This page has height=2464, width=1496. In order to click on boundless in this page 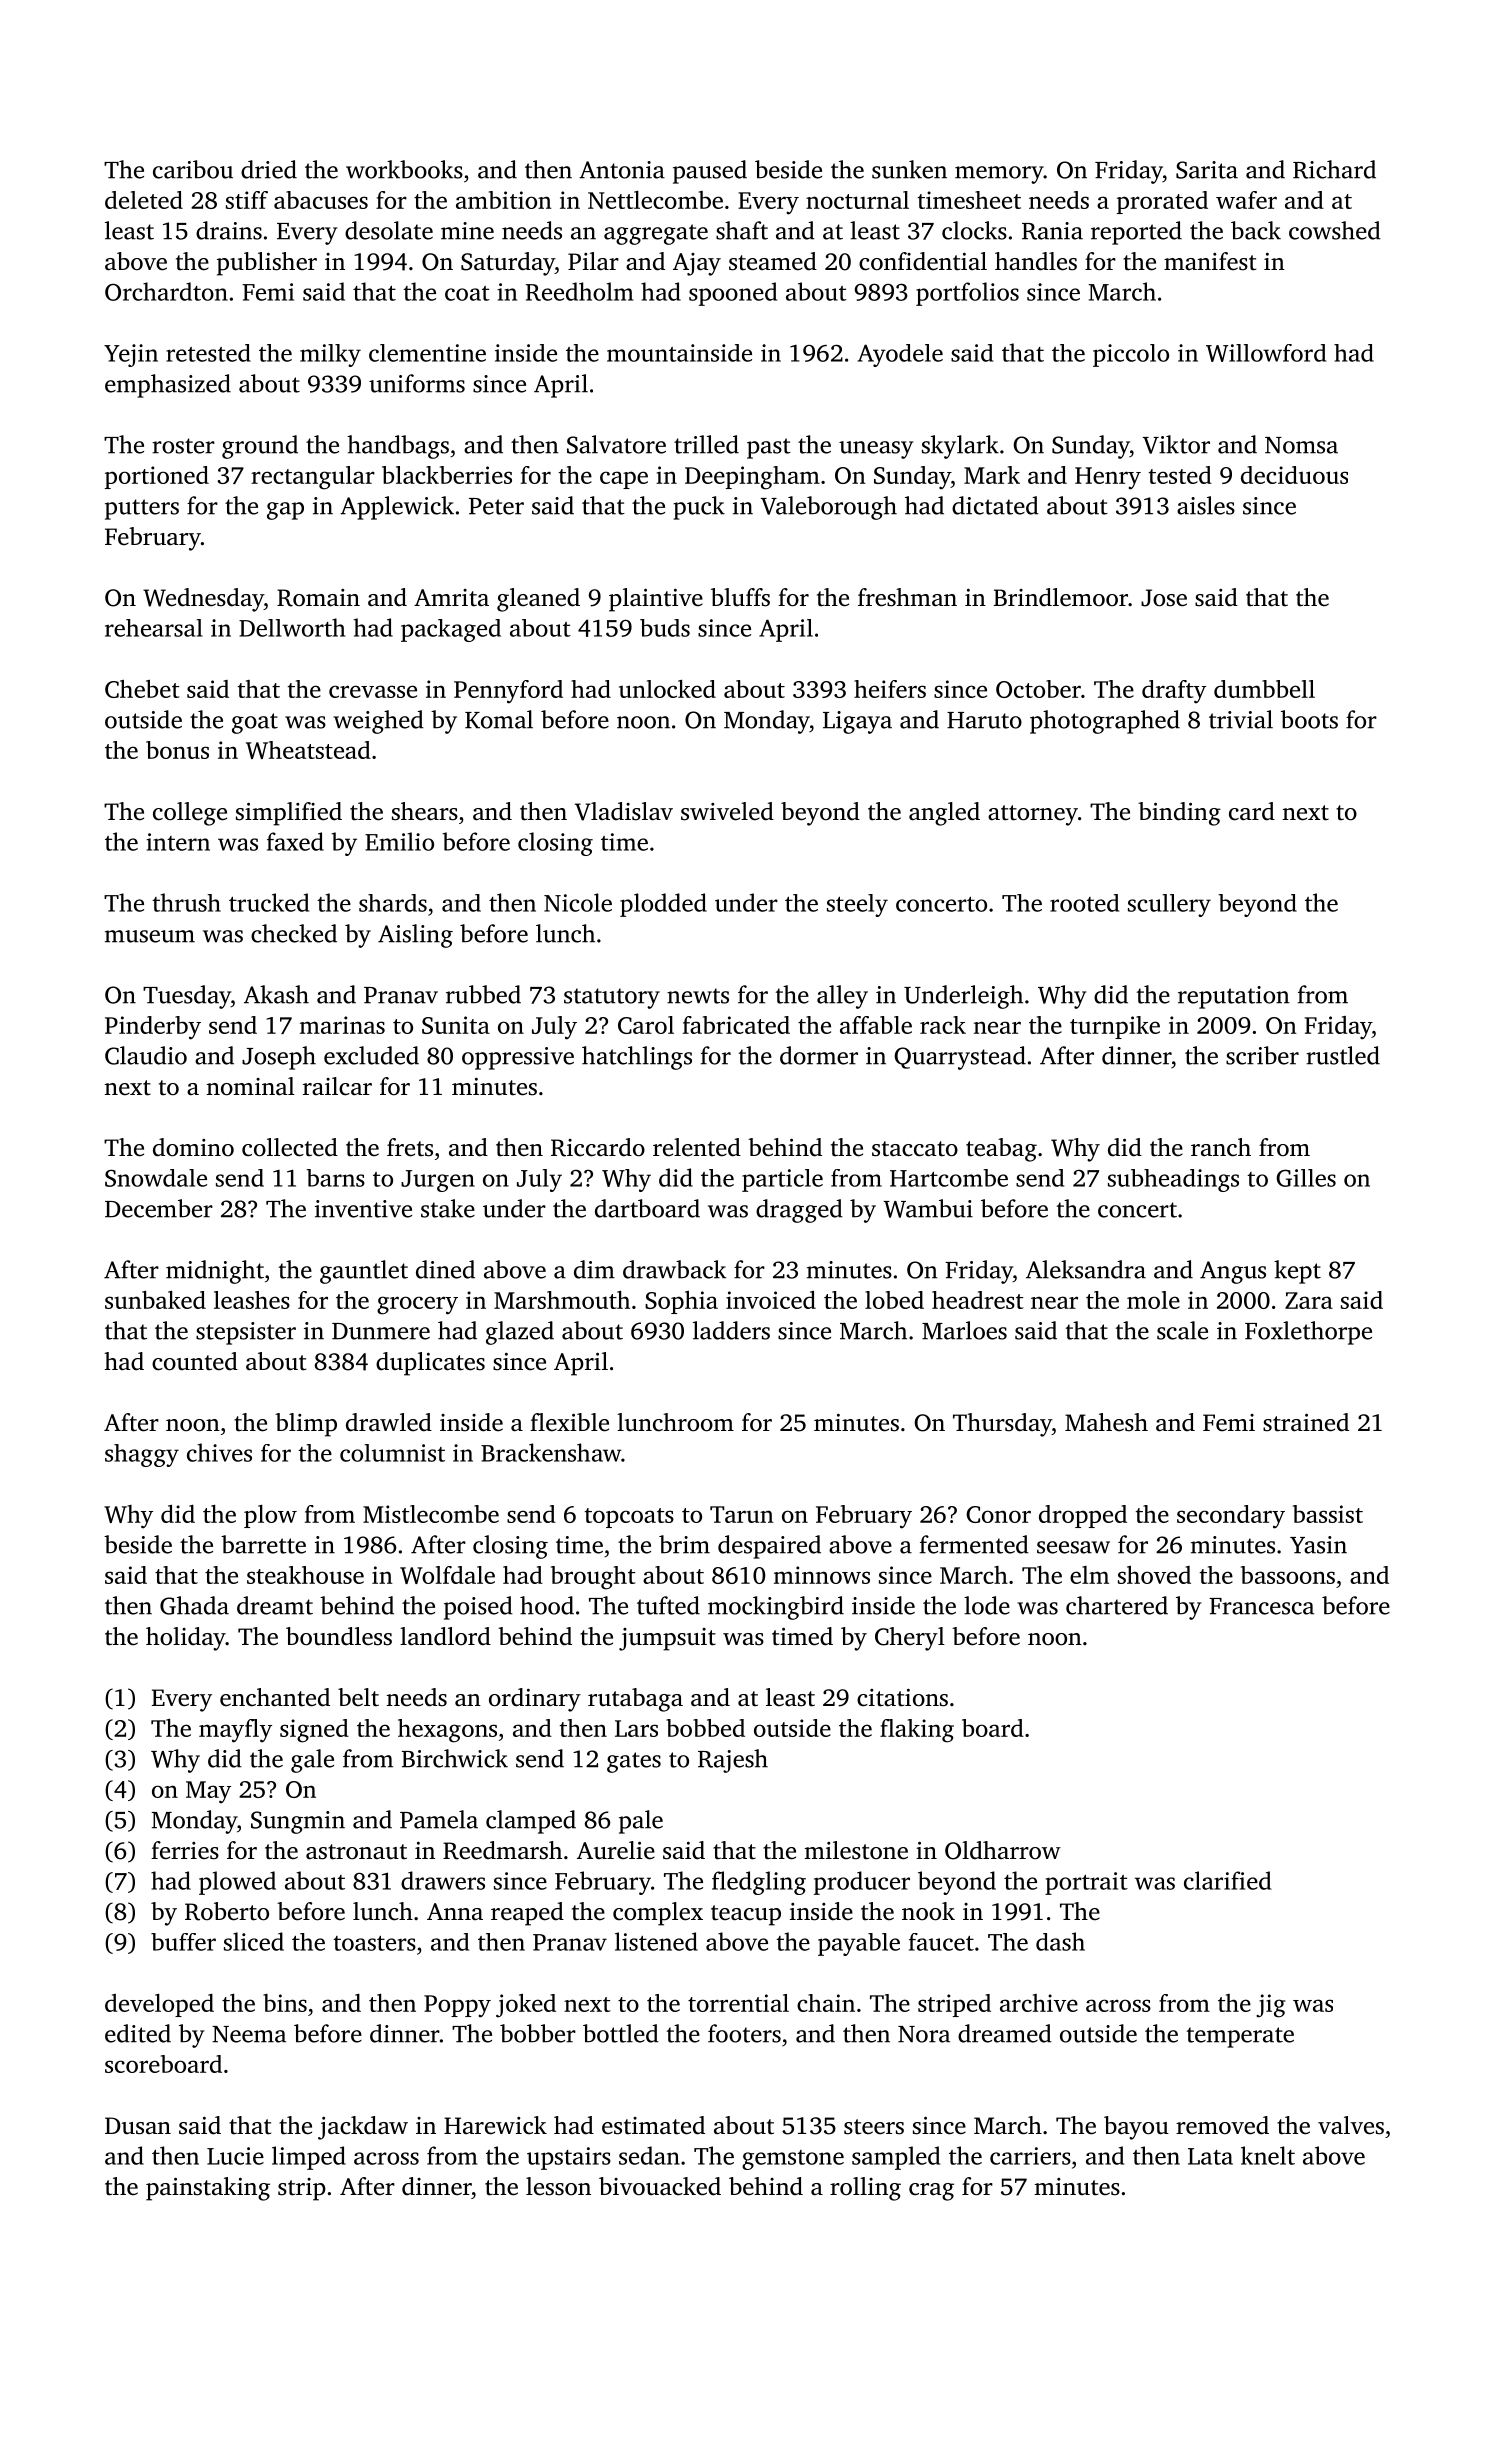, I will do `click(339, 1636)`.
